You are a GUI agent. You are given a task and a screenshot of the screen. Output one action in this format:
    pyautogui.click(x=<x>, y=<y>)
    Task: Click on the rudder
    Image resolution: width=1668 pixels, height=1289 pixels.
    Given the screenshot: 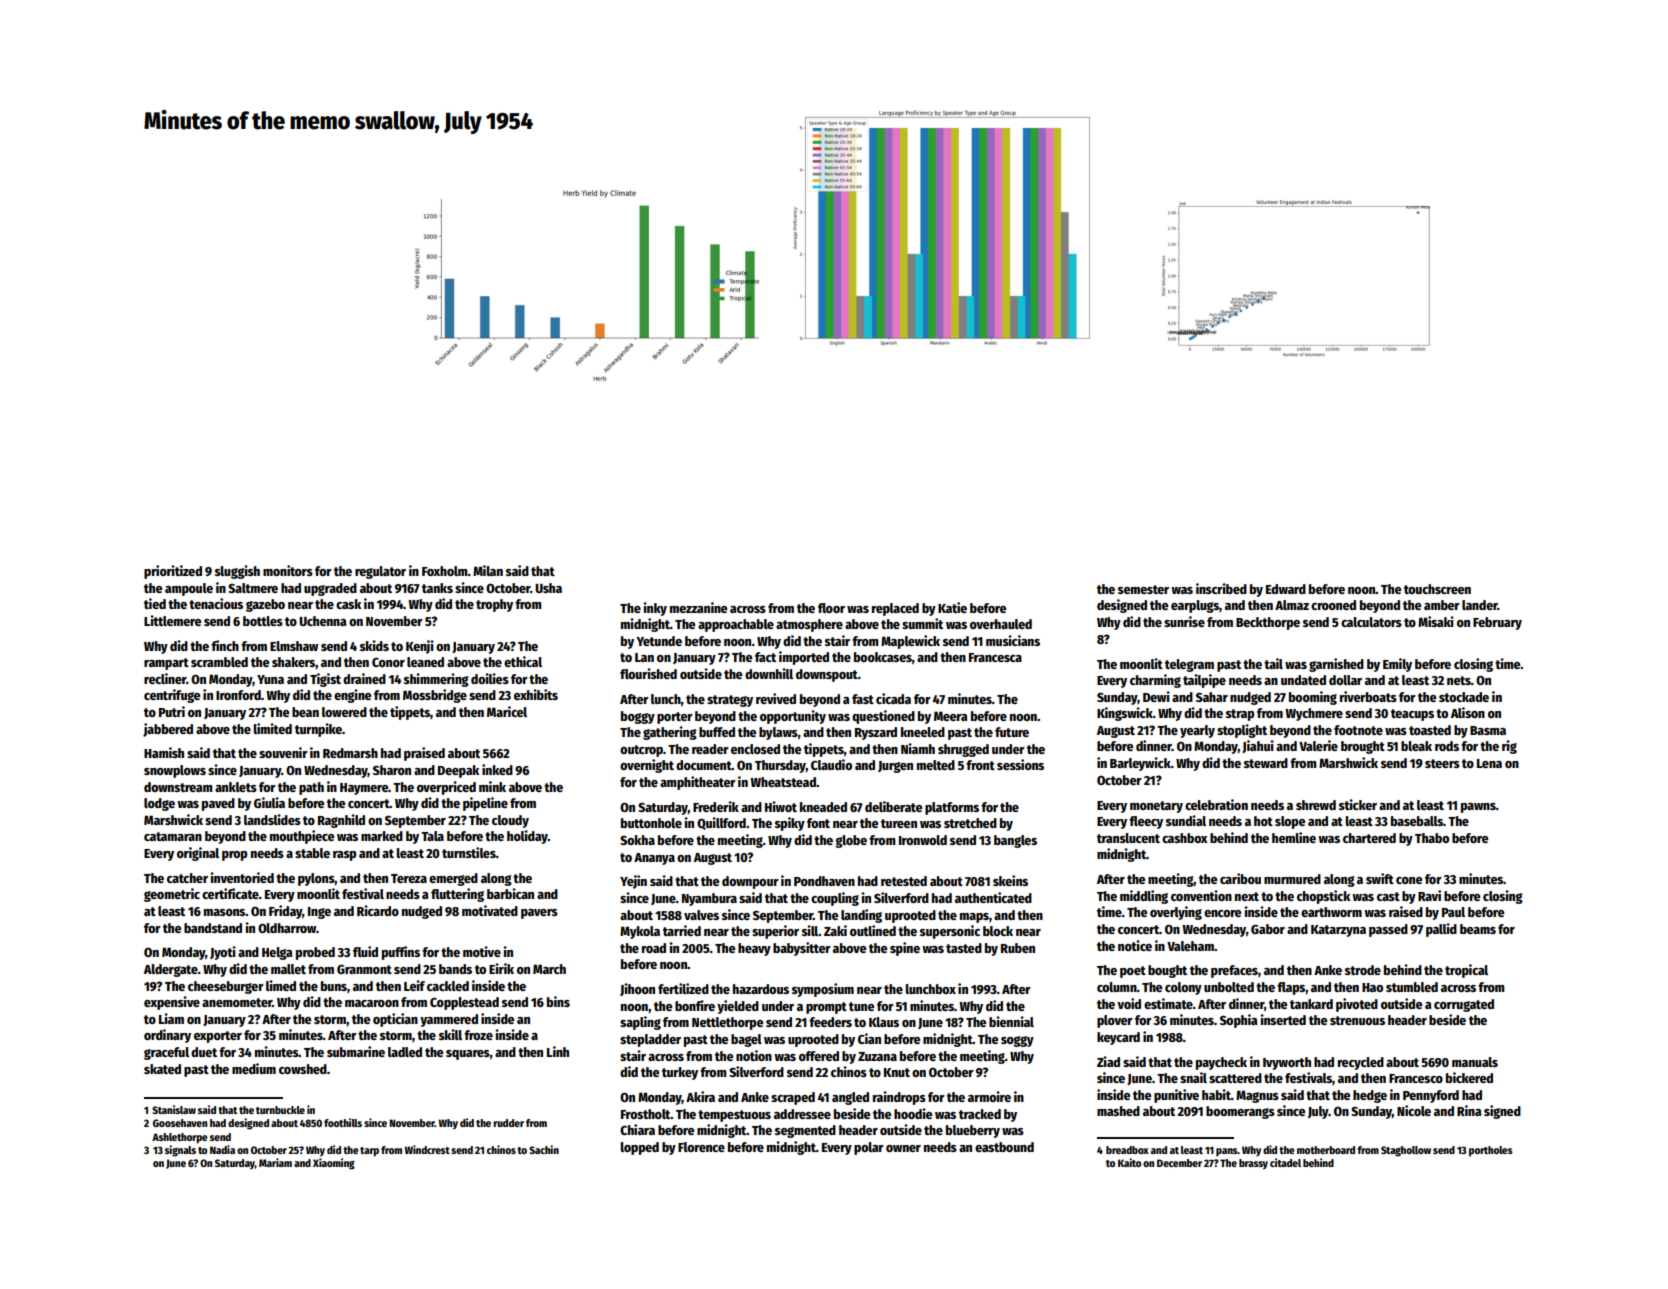 What is the action you would take?
    pyautogui.click(x=508, y=1123)
